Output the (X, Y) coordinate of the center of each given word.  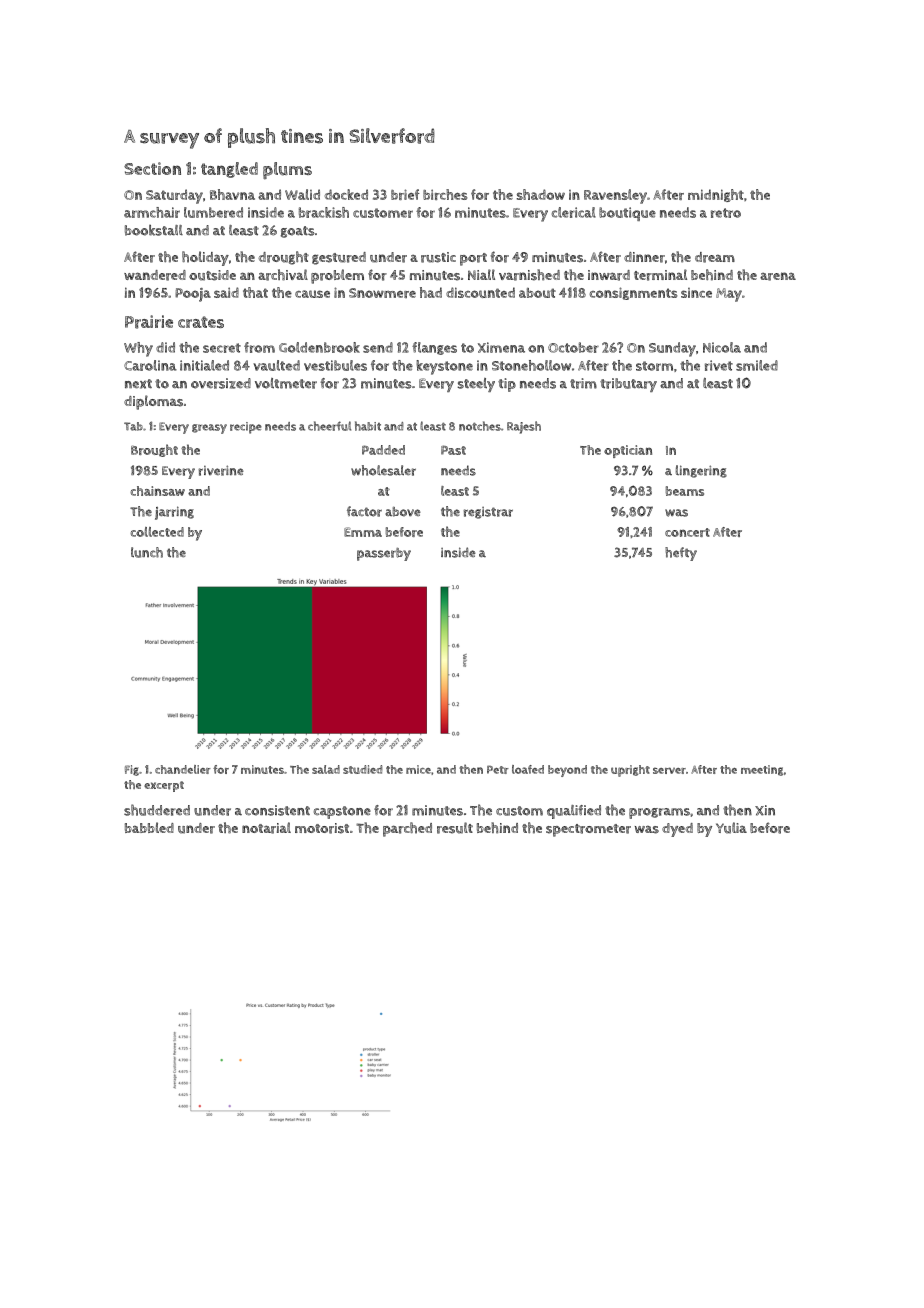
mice (418, 769)
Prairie (149, 322)
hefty (681, 554)
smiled (757, 365)
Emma (363, 532)
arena (778, 276)
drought (283, 258)
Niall (481, 274)
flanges (434, 348)
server (669, 770)
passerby (384, 554)
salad (326, 769)
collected (157, 532)
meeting (762, 770)
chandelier (183, 769)
